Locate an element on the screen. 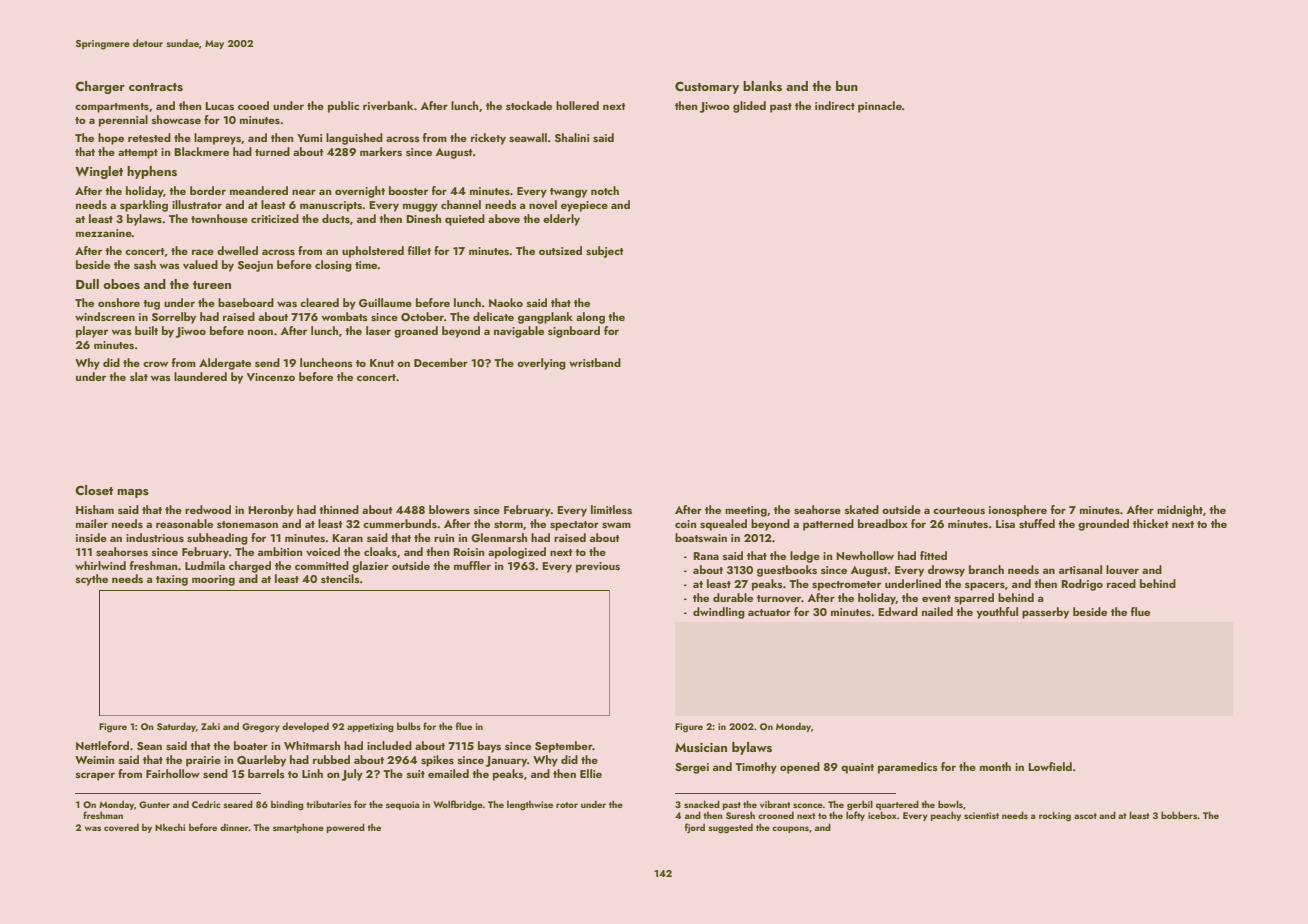 Image resolution: width=1308 pixels, height=924 pixels. powered is located at coordinates (346, 828).
